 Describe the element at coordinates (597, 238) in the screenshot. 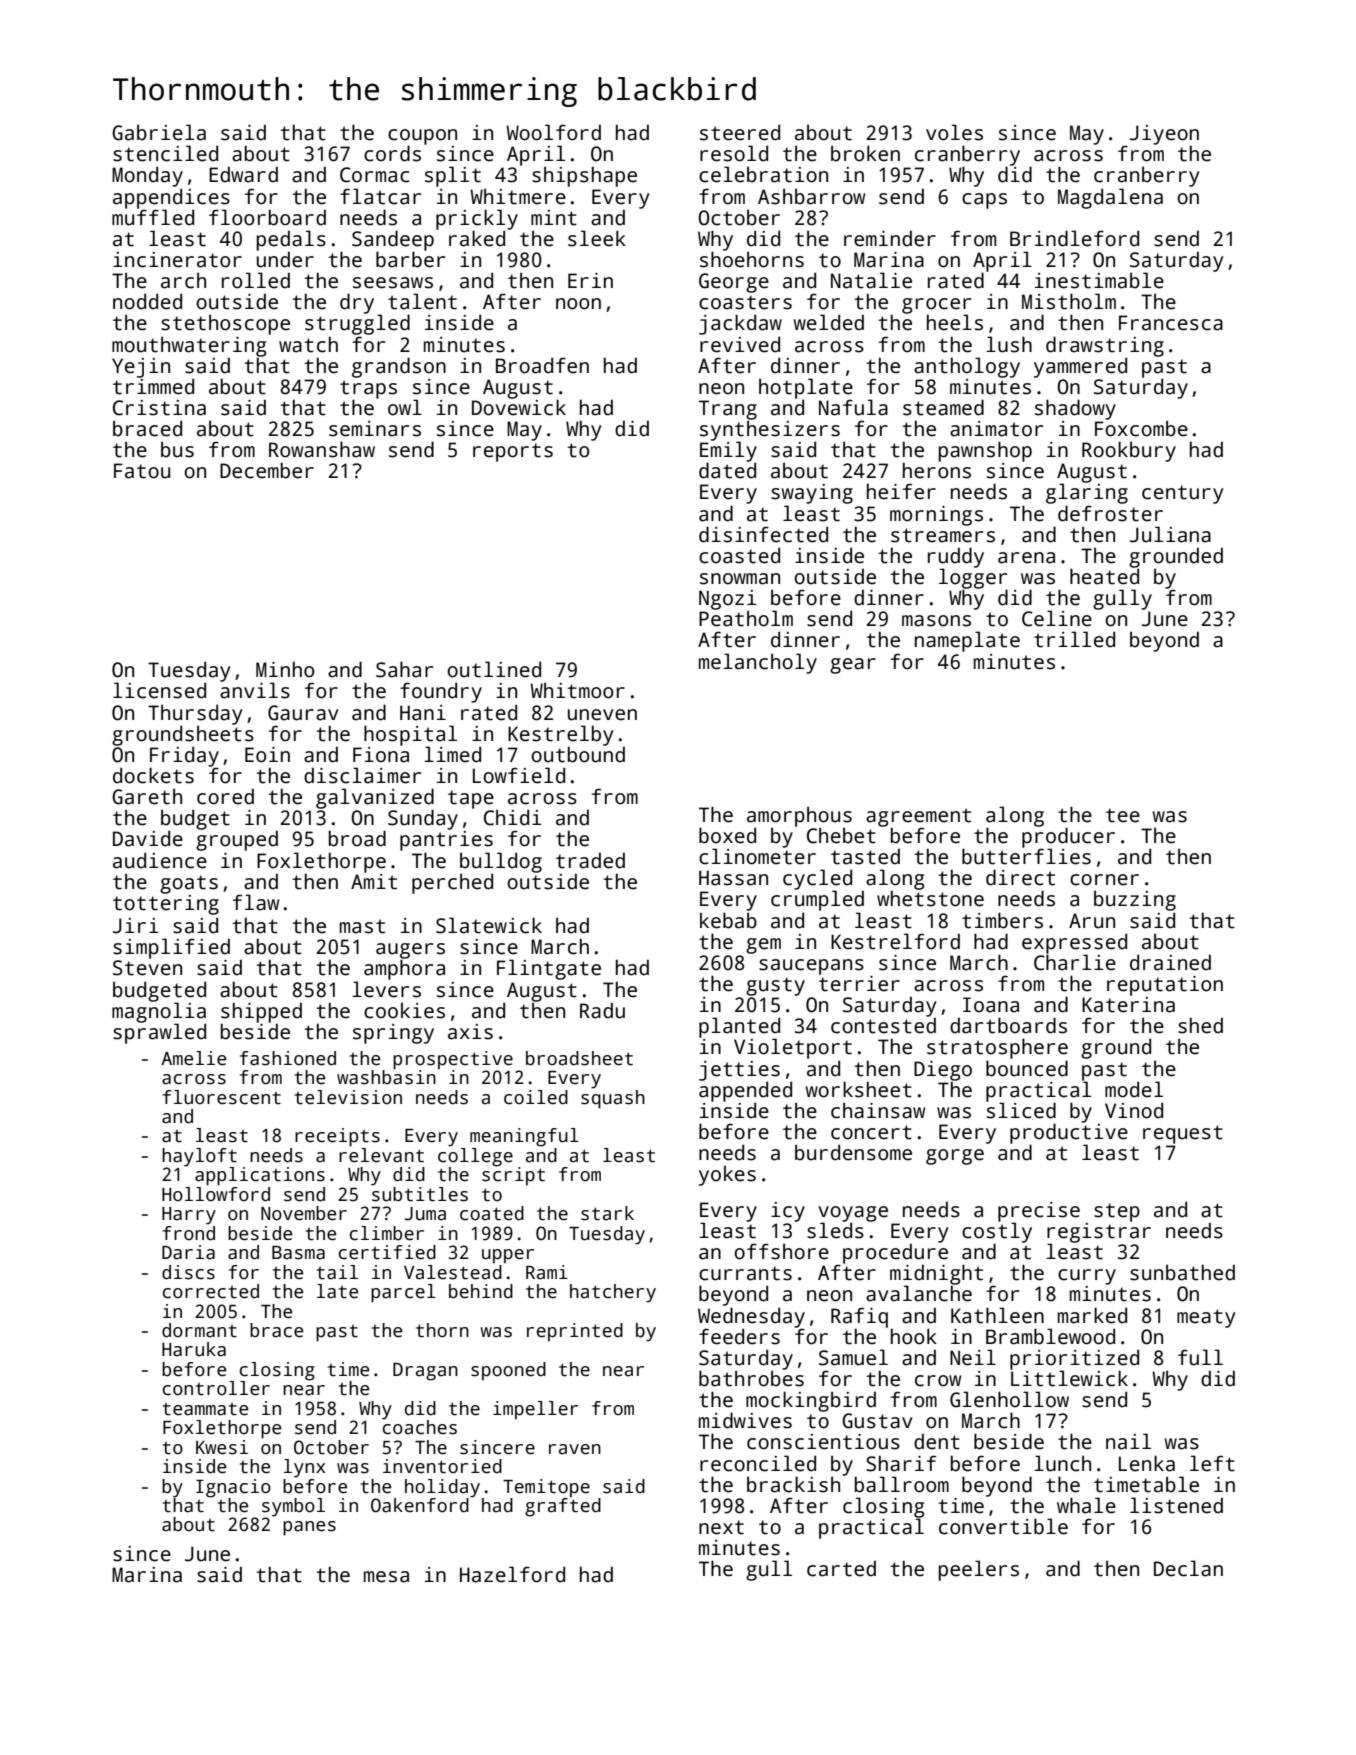

I see `sleek` at that location.
